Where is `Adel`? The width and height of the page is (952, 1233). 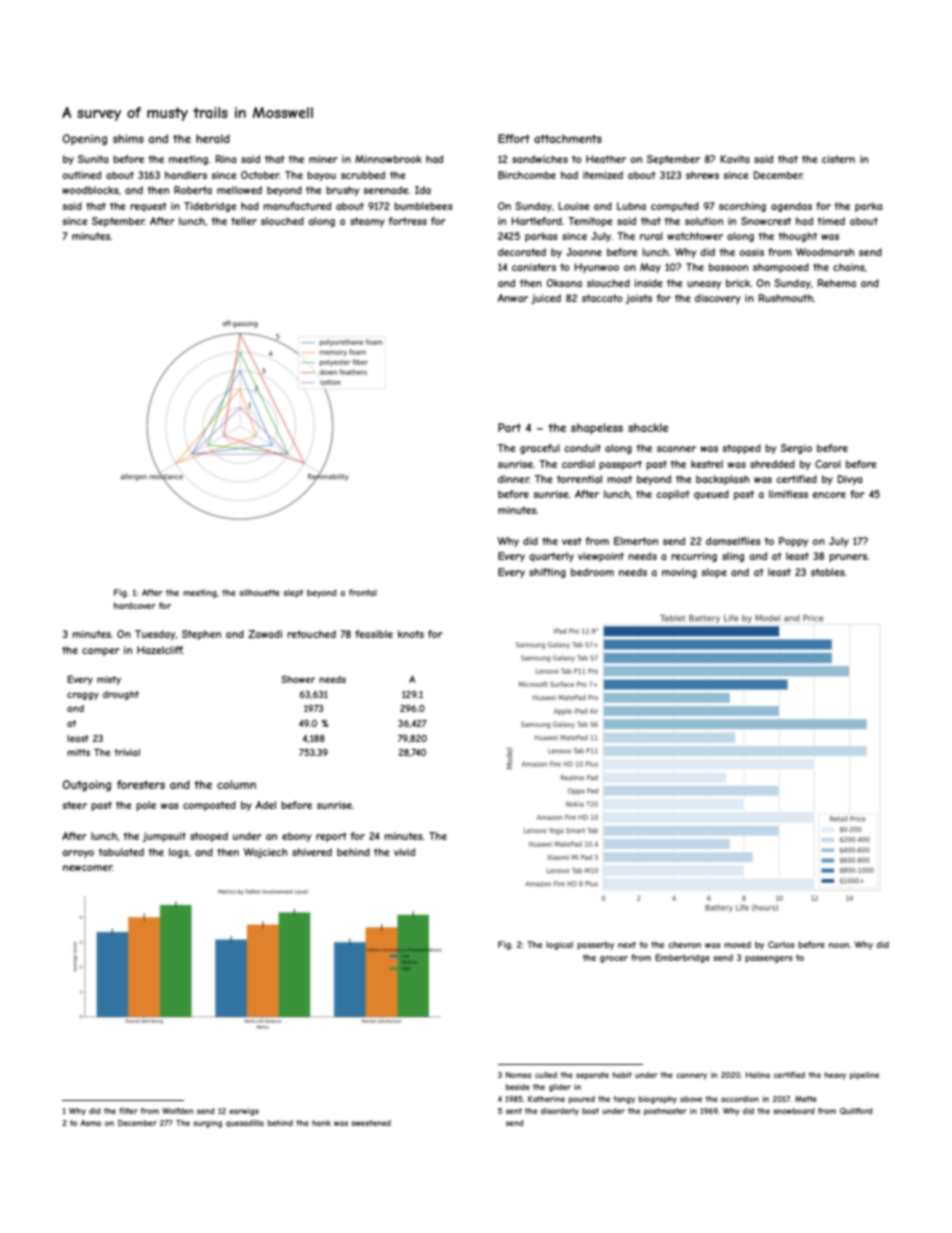
Adel is located at coordinates (266, 805).
